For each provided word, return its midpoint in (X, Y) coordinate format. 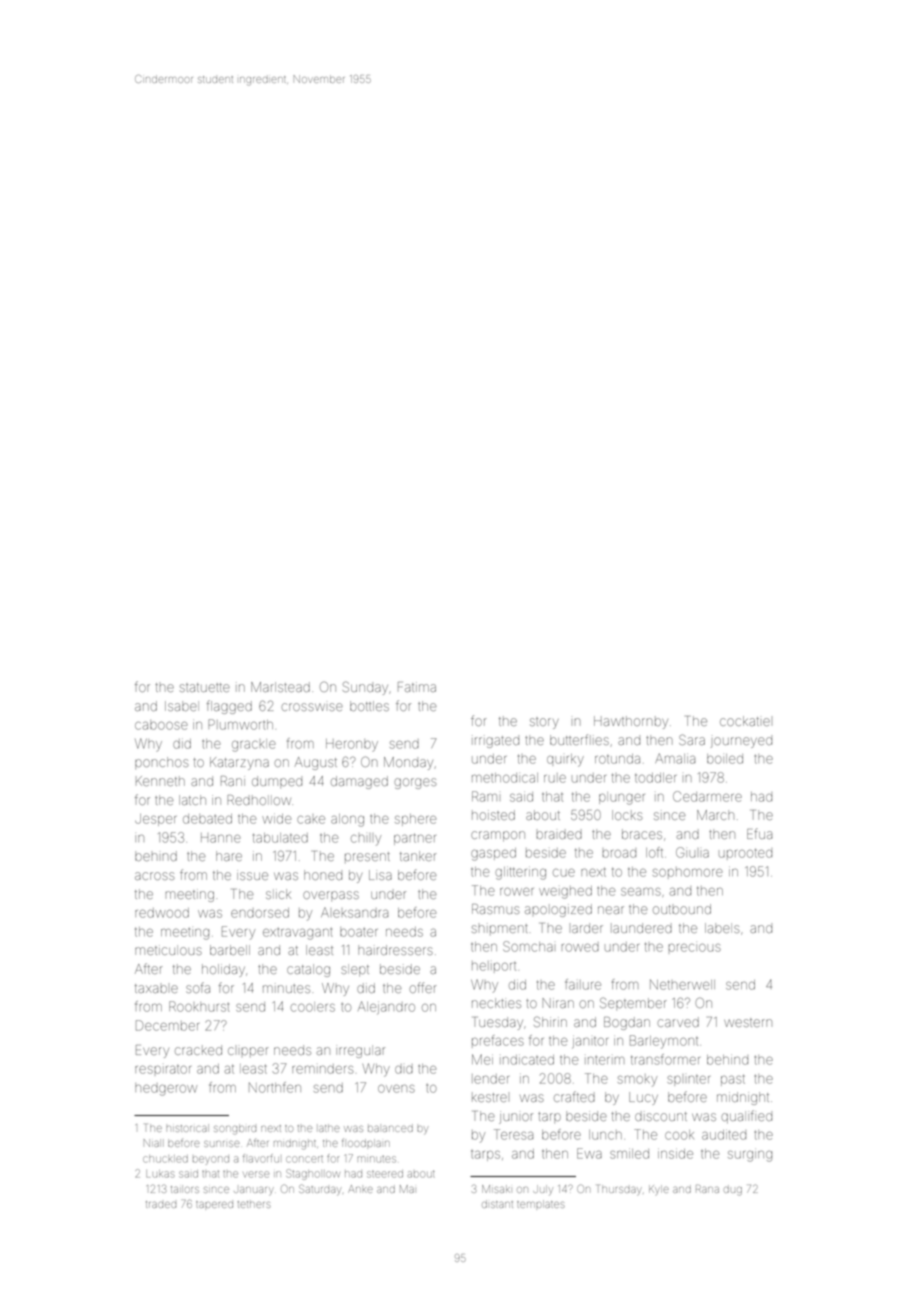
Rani (233, 781)
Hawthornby (631, 722)
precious (695, 948)
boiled (725, 759)
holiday (223, 970)
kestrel (489, 1097)
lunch (605, 1135)
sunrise (222, 1144)
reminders (323, 1069)
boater (359, 932)
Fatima (417, 687)
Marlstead (280, 687)
